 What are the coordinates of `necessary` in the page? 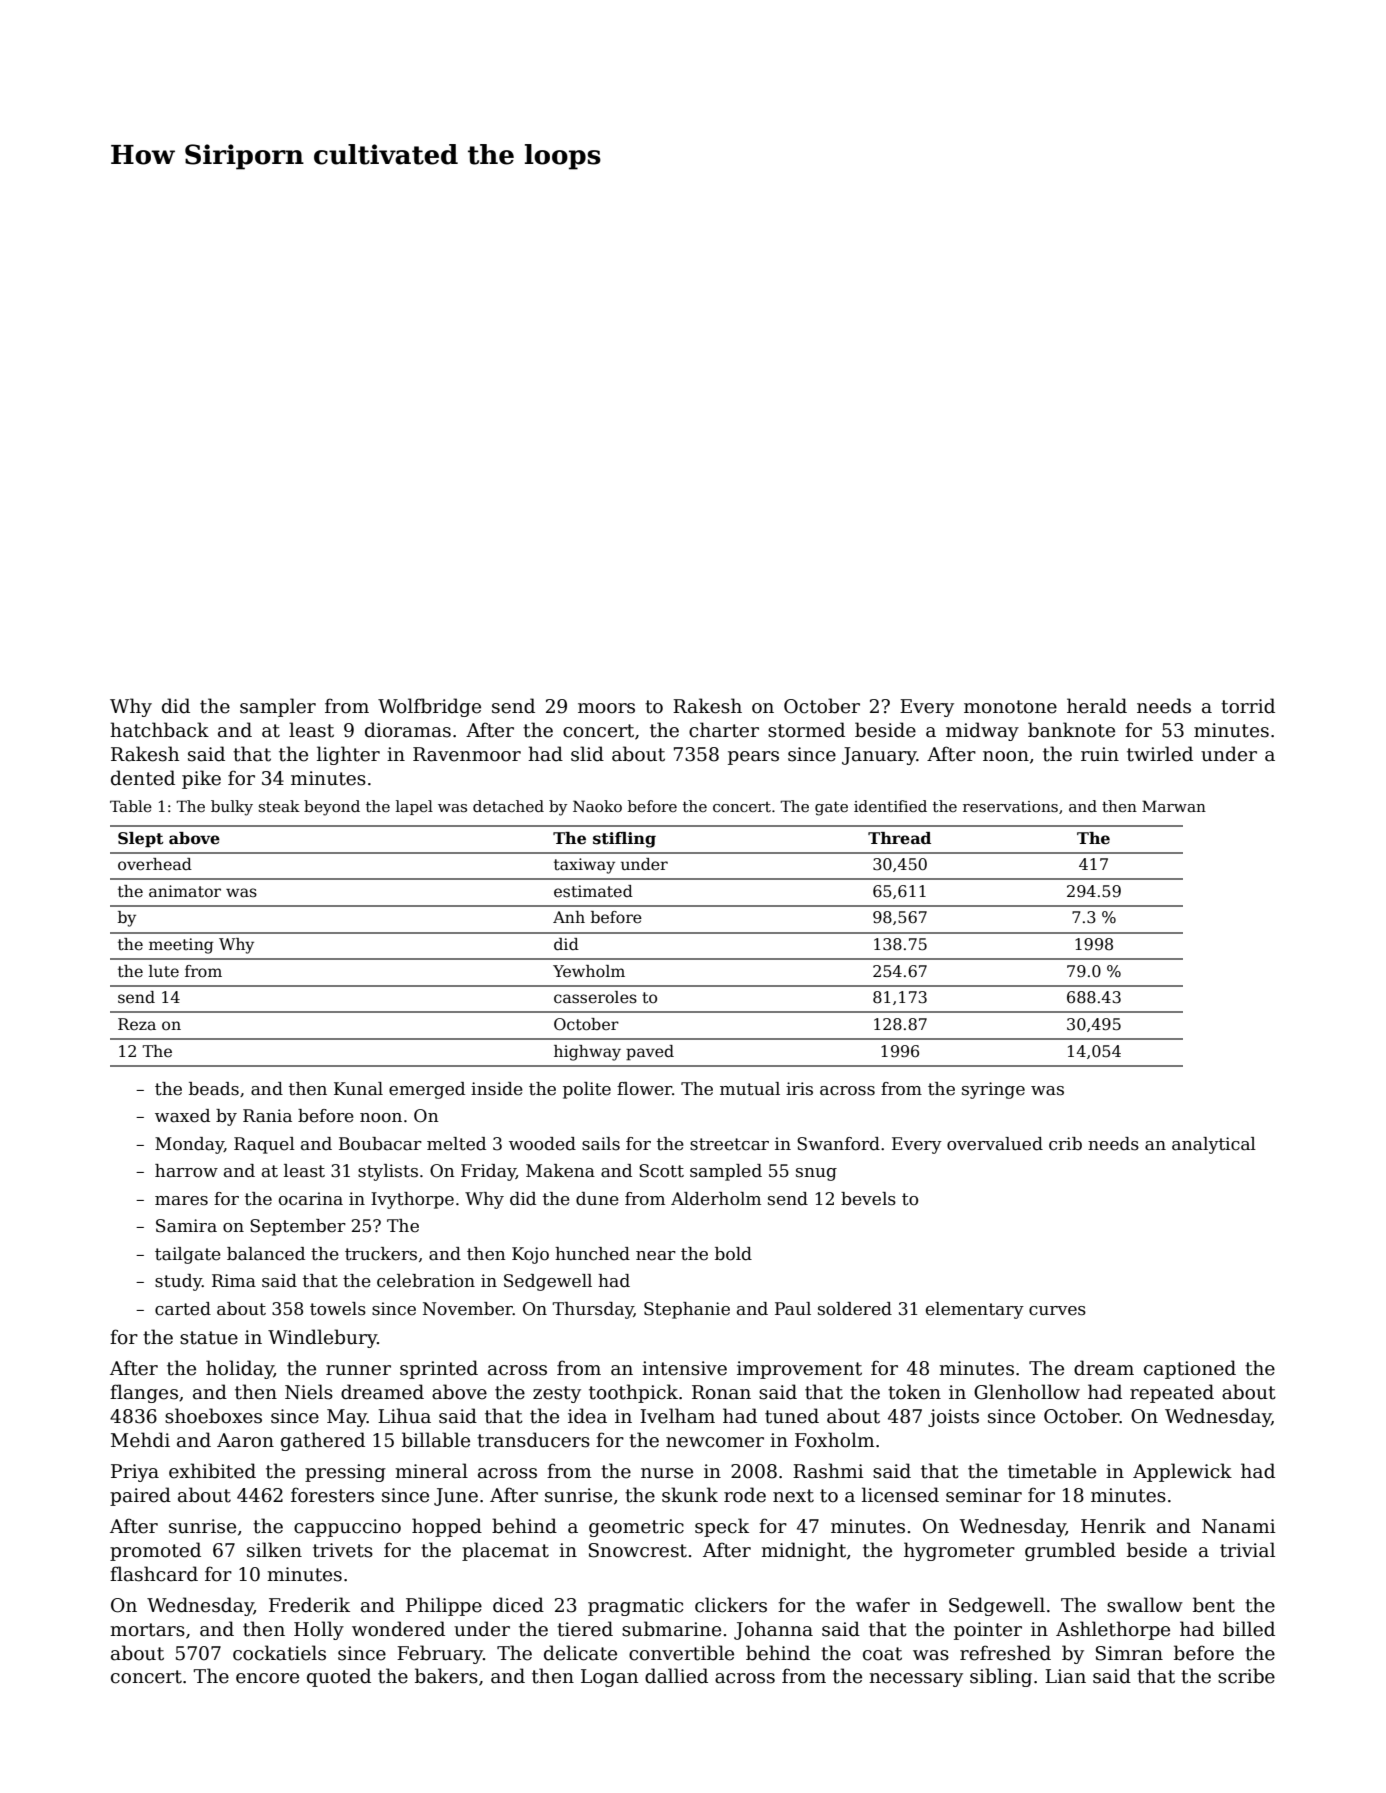 It's located at (916, 1680).
